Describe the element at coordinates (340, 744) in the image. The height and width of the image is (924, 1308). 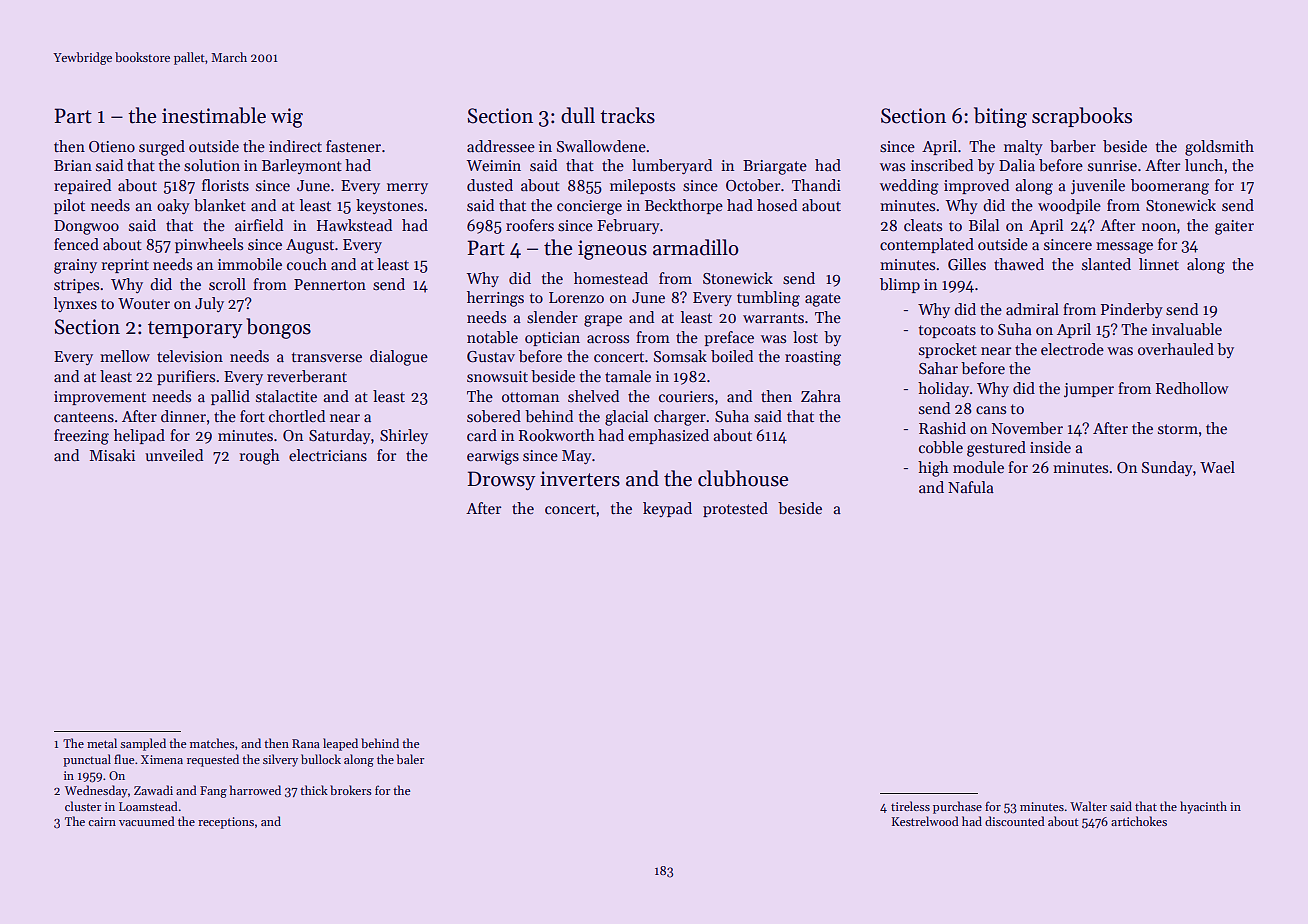
I see `leaped` at that location.
